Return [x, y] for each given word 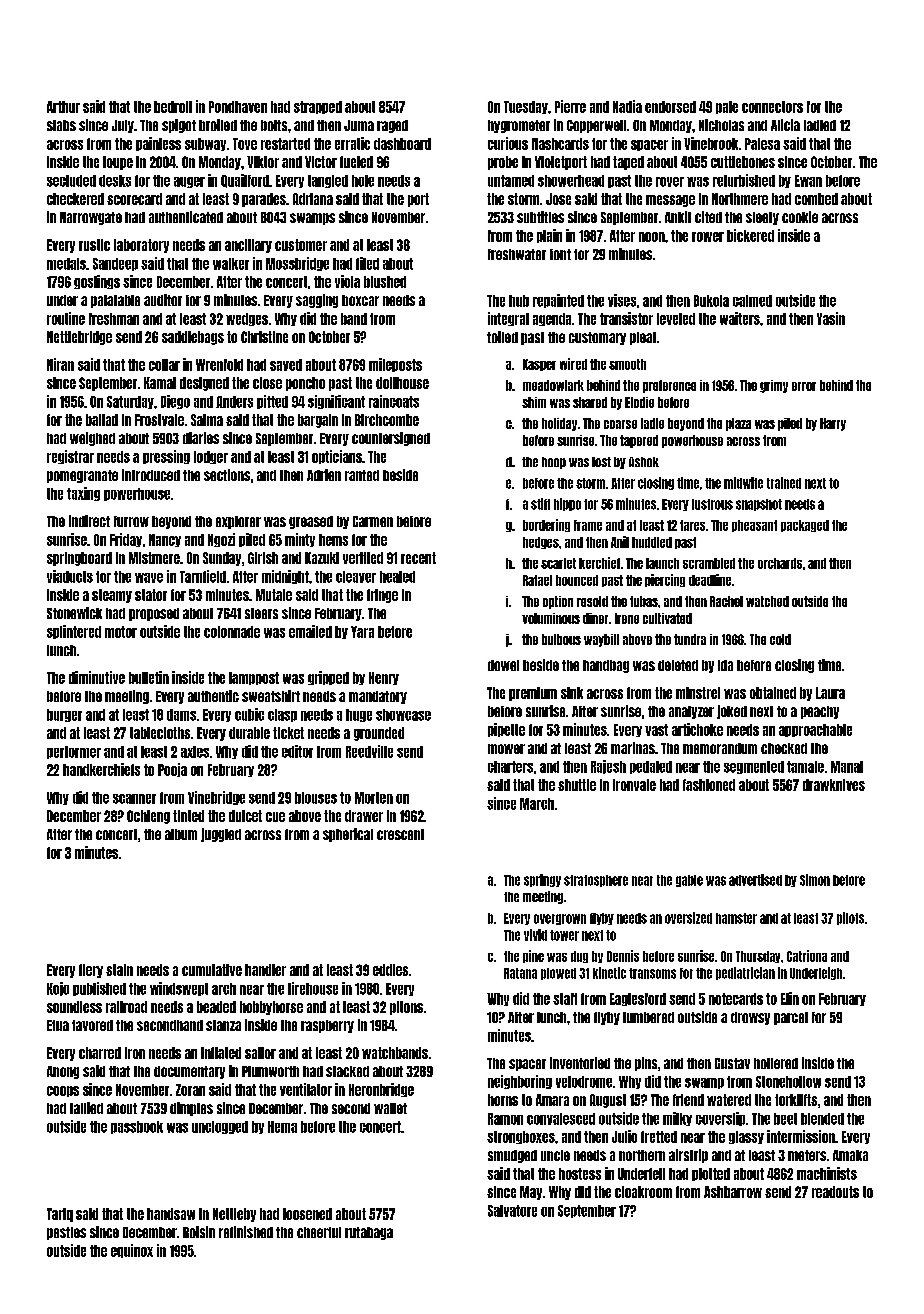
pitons [406, 1008]
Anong [63, 1072]
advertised [755, 880]
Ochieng [148, 817]
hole [363, 181]
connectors [772, 107]
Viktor [263, 162]
